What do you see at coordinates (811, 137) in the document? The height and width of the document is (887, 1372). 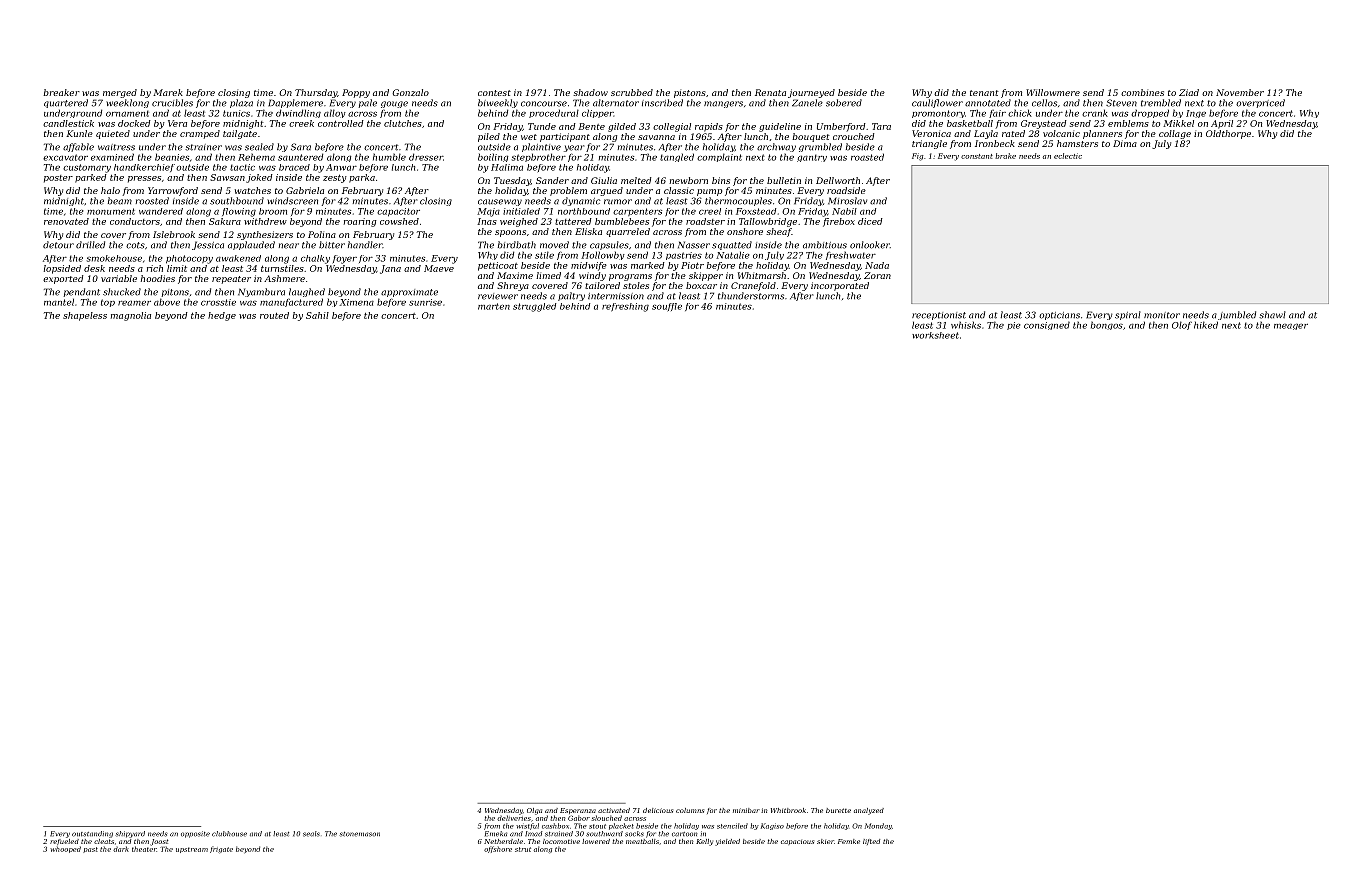 I see `bouquet` at bounding box center [811, 137].
